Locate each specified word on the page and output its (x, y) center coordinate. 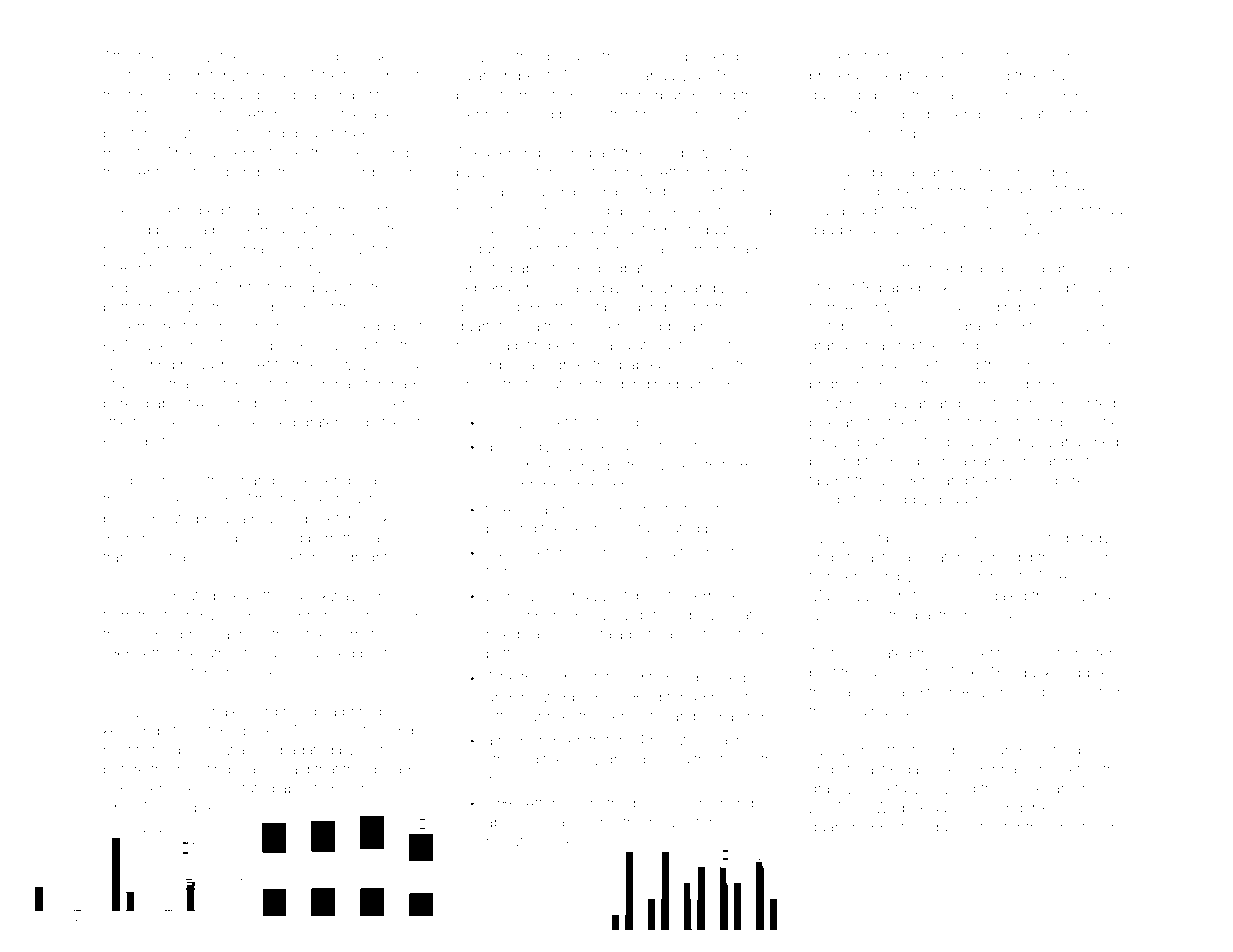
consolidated (984, 595)
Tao (1061, 75)
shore (565, 152)
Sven (259, 557)
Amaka (525, 509)
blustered (134, 133)
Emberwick (157, 788)
